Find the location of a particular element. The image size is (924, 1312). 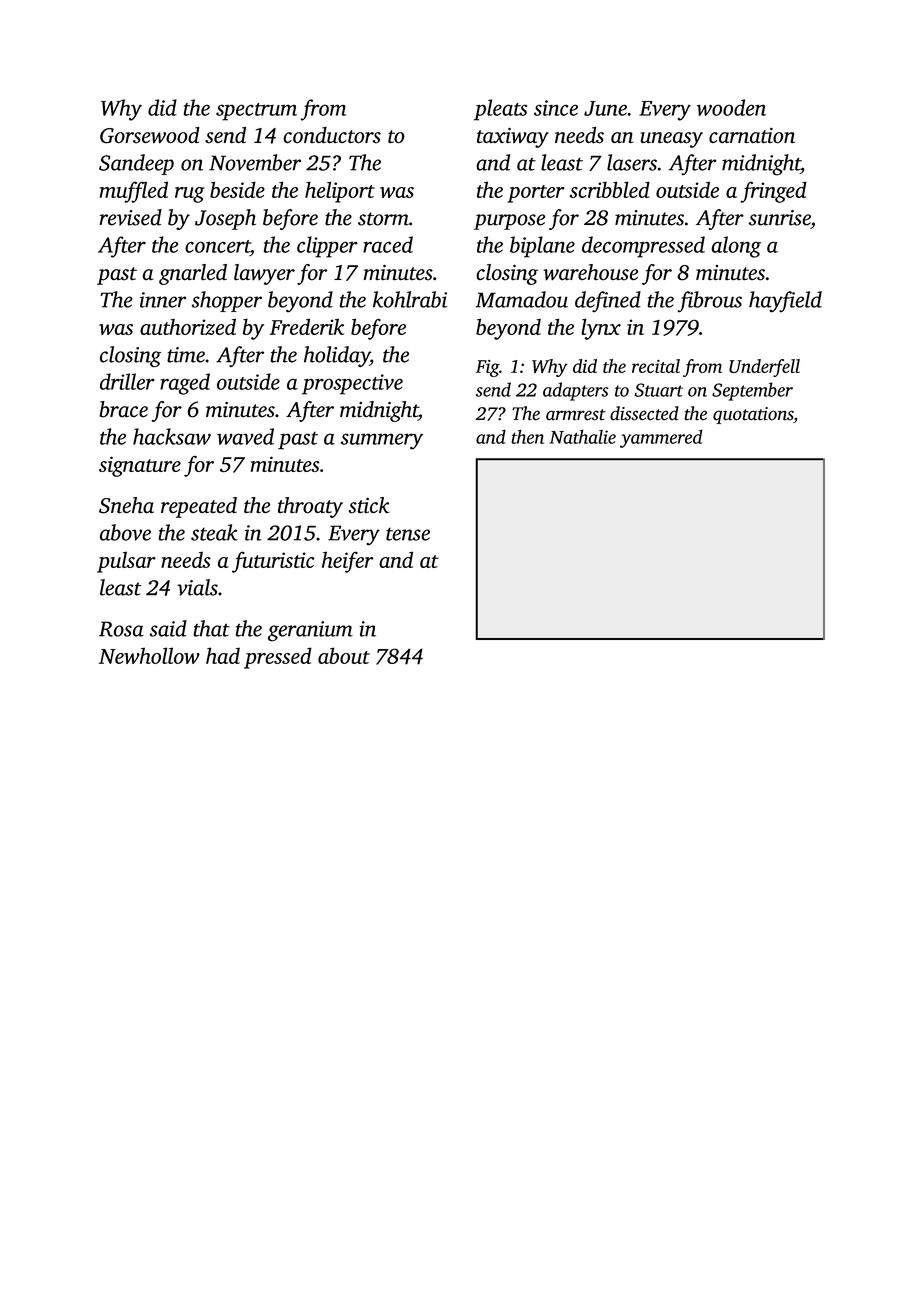

waved is located at coordinates (245, 436).
